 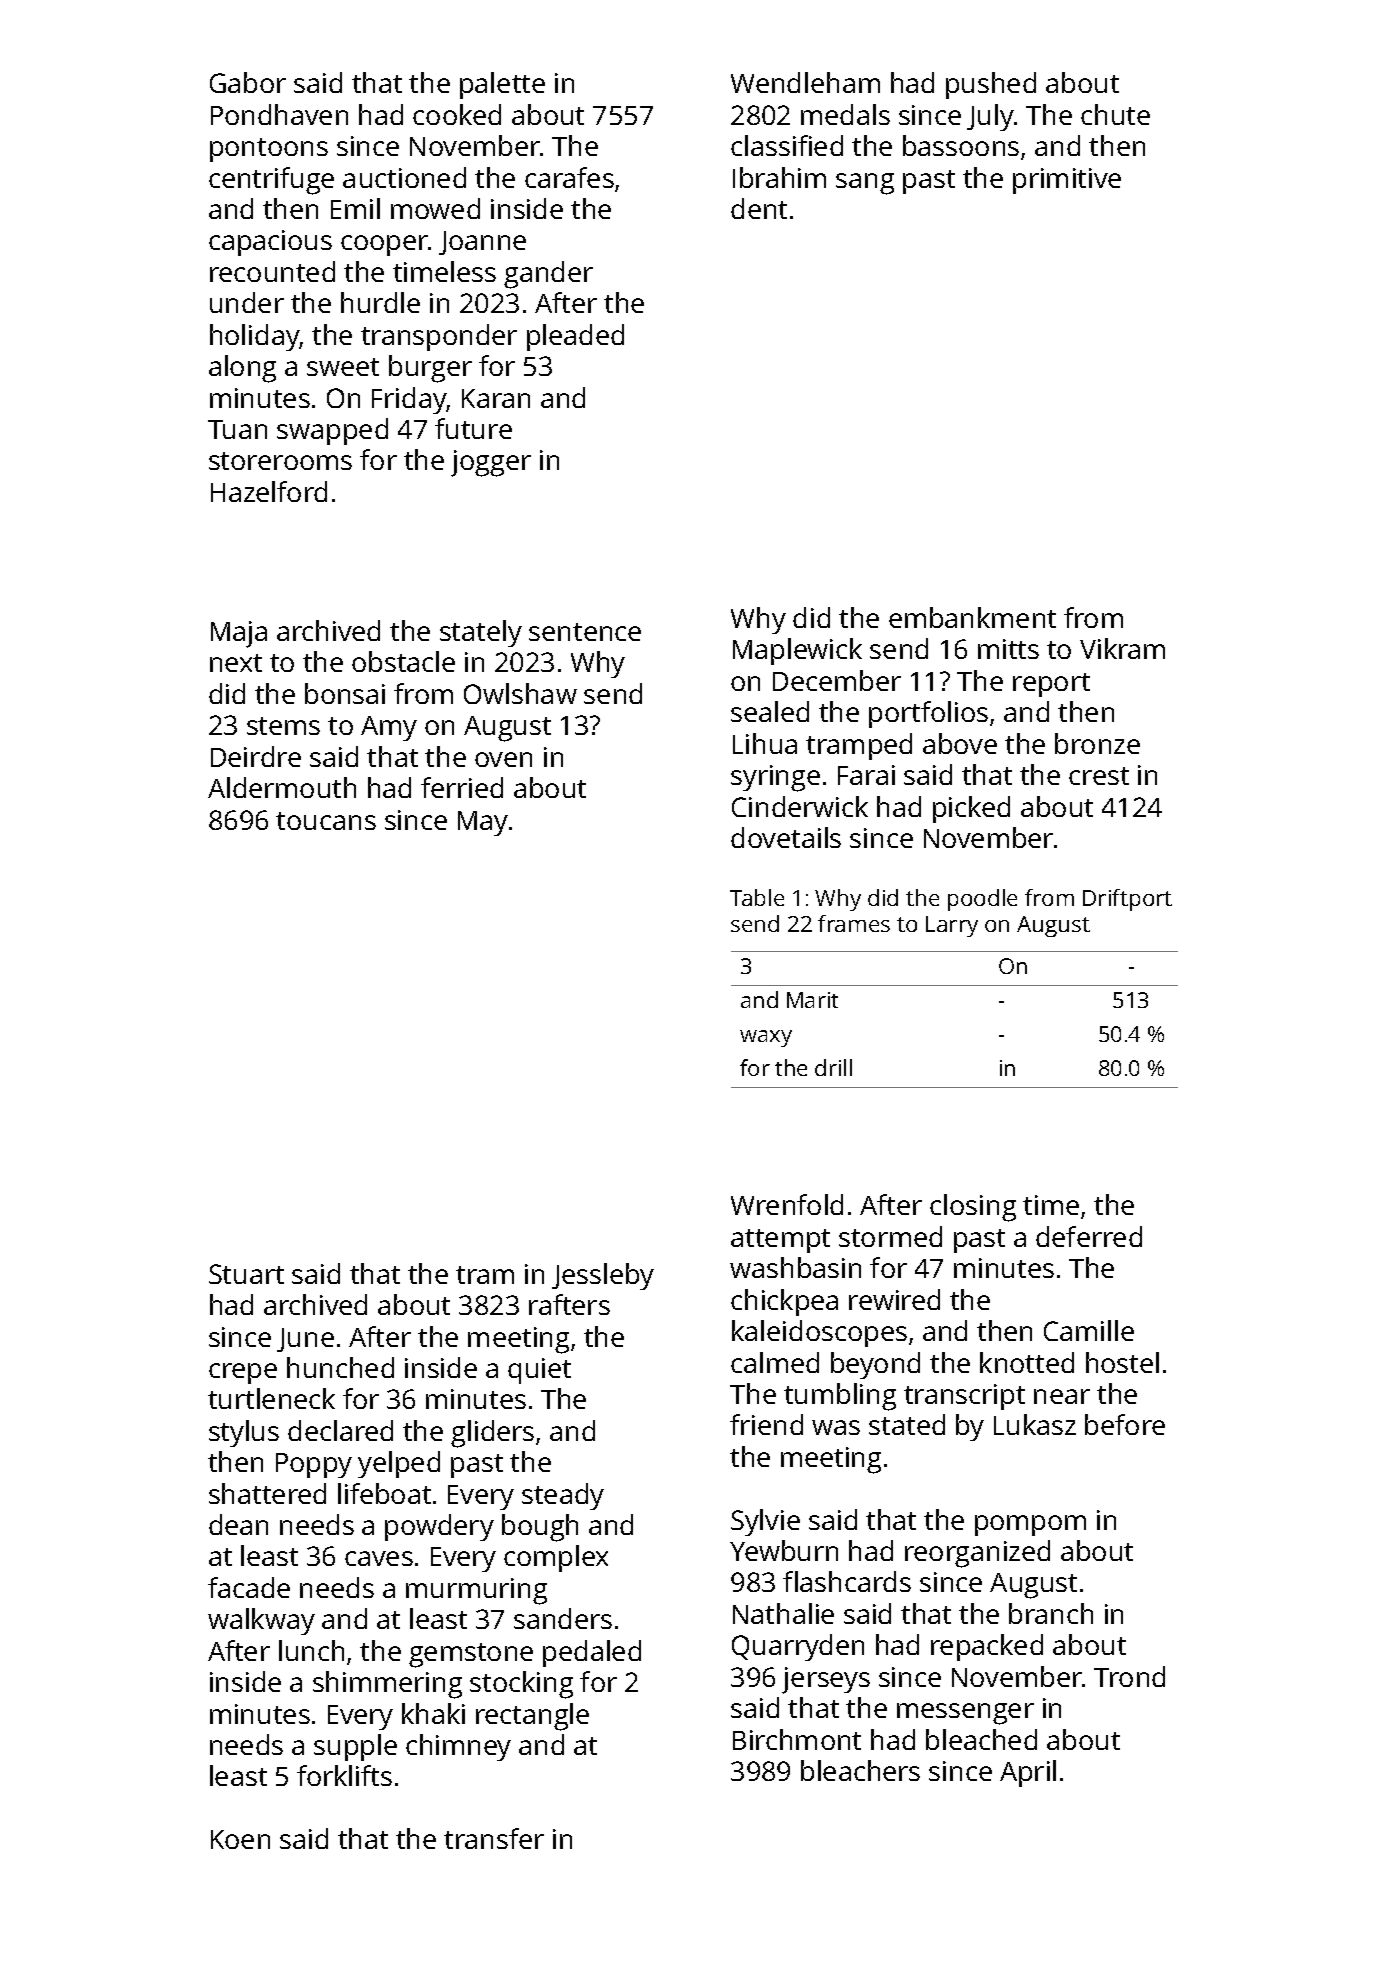 I want to click on sealed, so click(x=770, y=711).
